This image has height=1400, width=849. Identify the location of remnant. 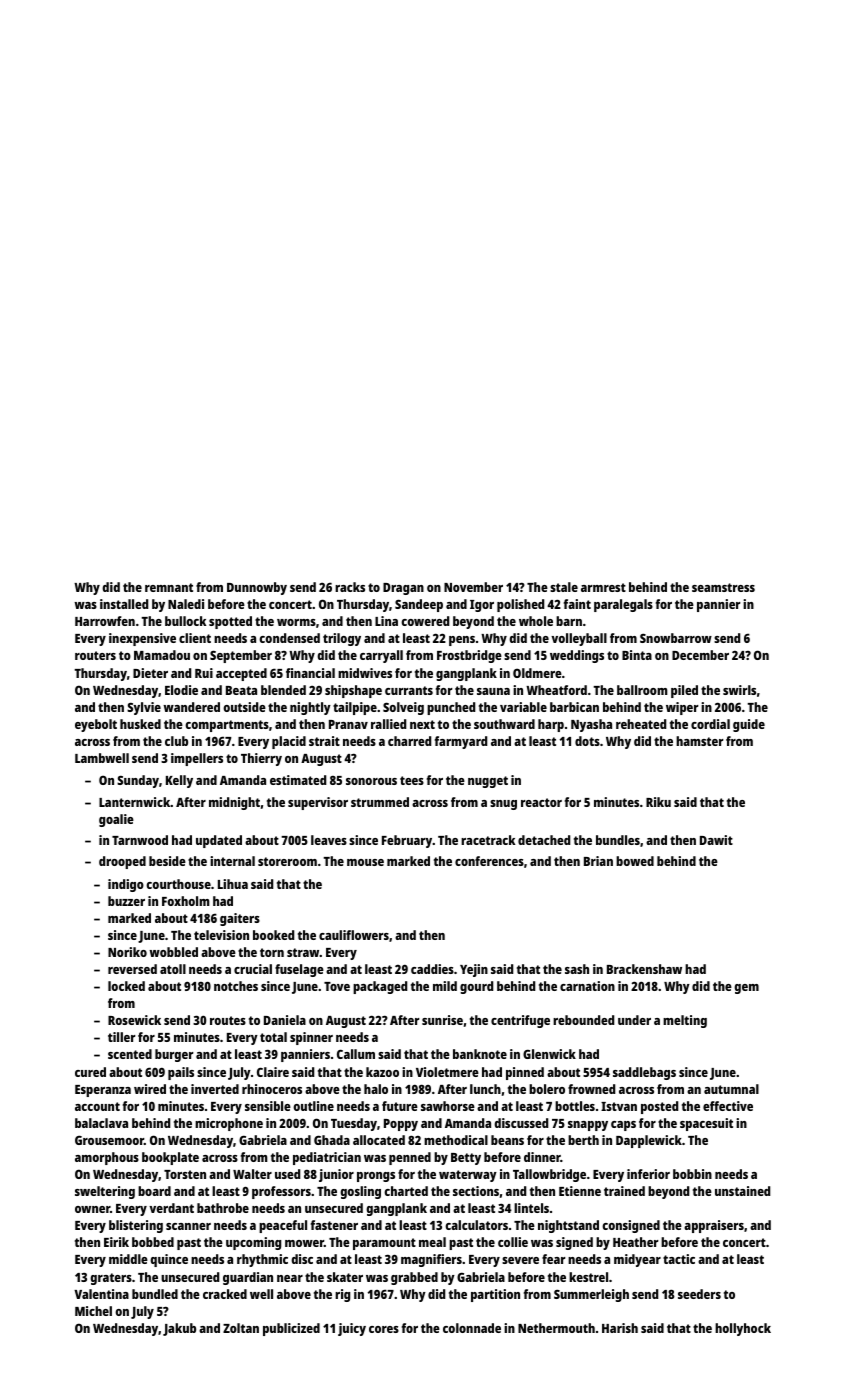
(169, 587).
